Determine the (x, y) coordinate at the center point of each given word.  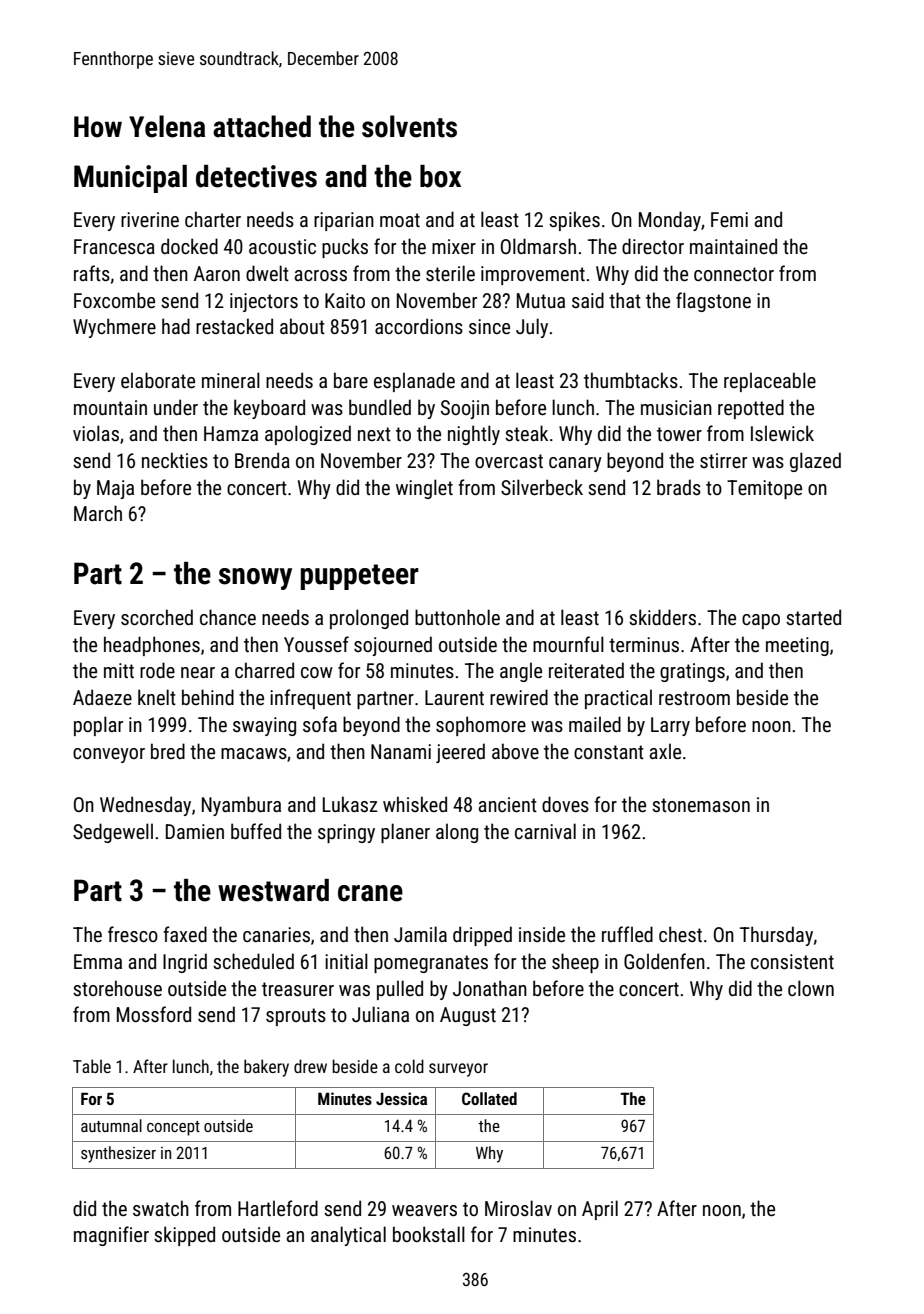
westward (273, 890)
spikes (574, 221)
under (176, 407)
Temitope (764, 489)
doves (565, 804)
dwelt (267, 273)
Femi (729, 219)
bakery (266, 1068)
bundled (380, 407)
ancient (508, 804)
